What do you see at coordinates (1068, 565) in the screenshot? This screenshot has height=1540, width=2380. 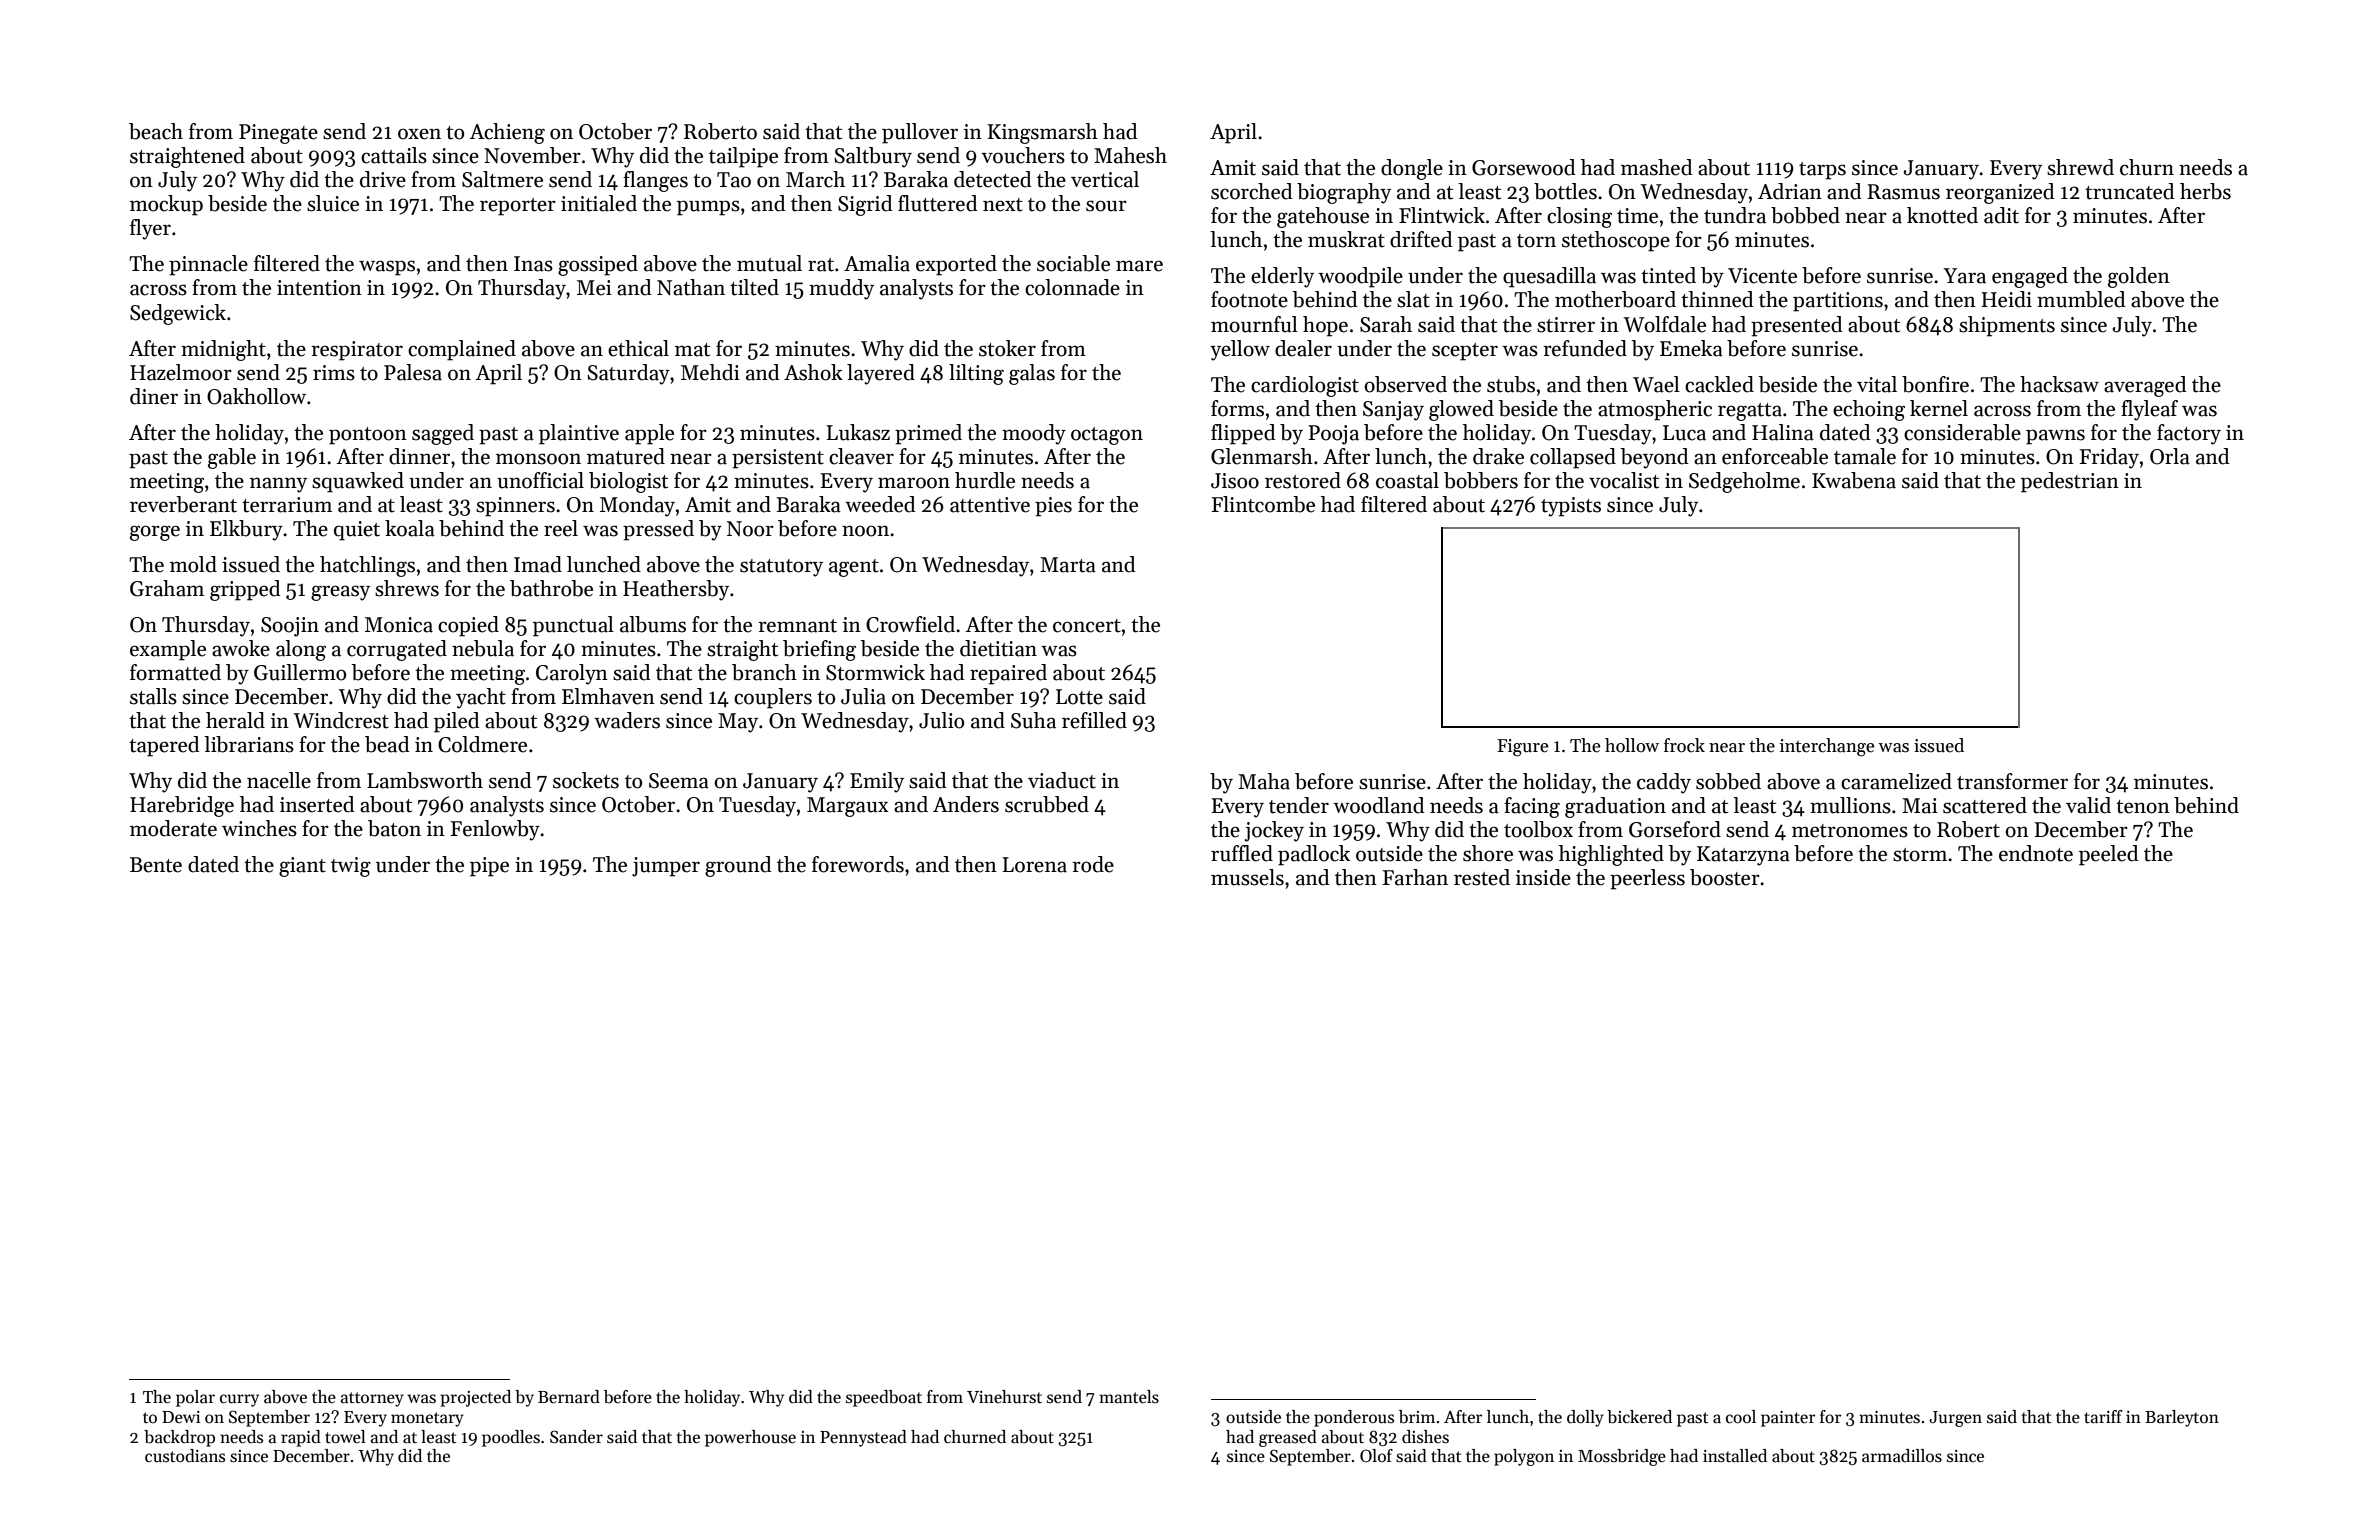 I see `Marta` at bounding box center [1068, 565].
